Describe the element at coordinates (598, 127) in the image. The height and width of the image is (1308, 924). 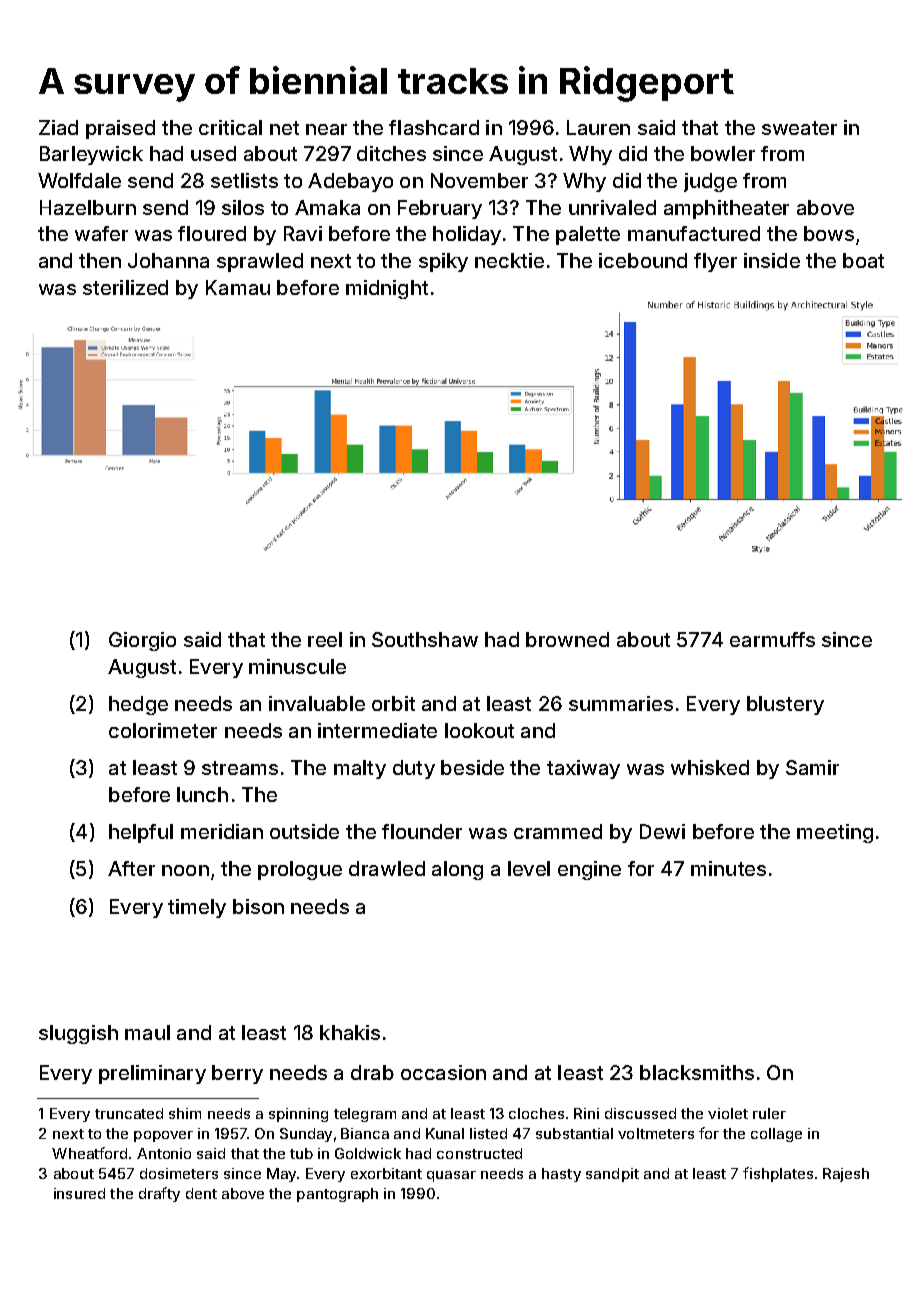
I see `Lauren` at that location.
